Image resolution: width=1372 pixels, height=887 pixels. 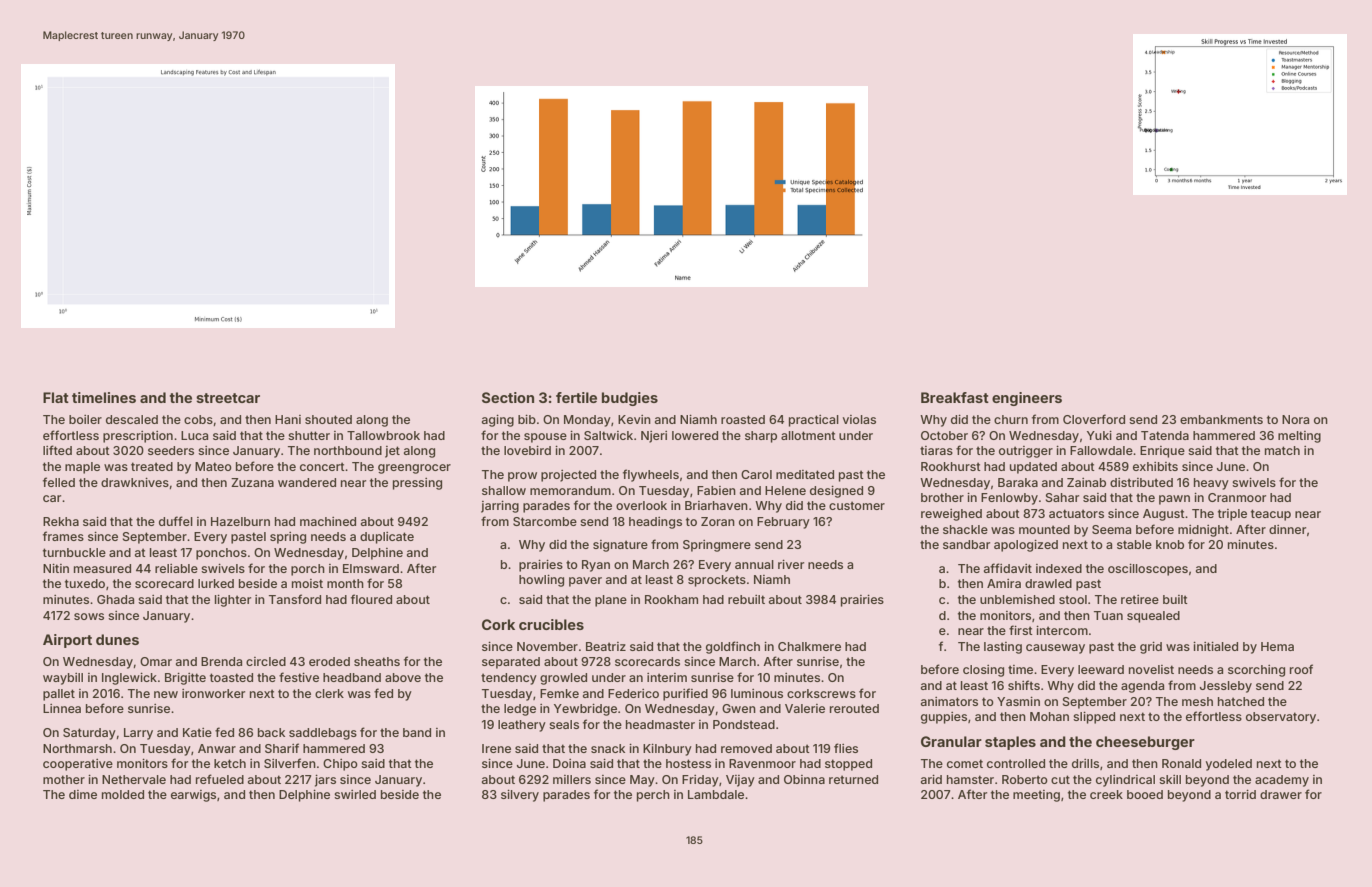 I want to click on Section, so click(x=508, y=397).
